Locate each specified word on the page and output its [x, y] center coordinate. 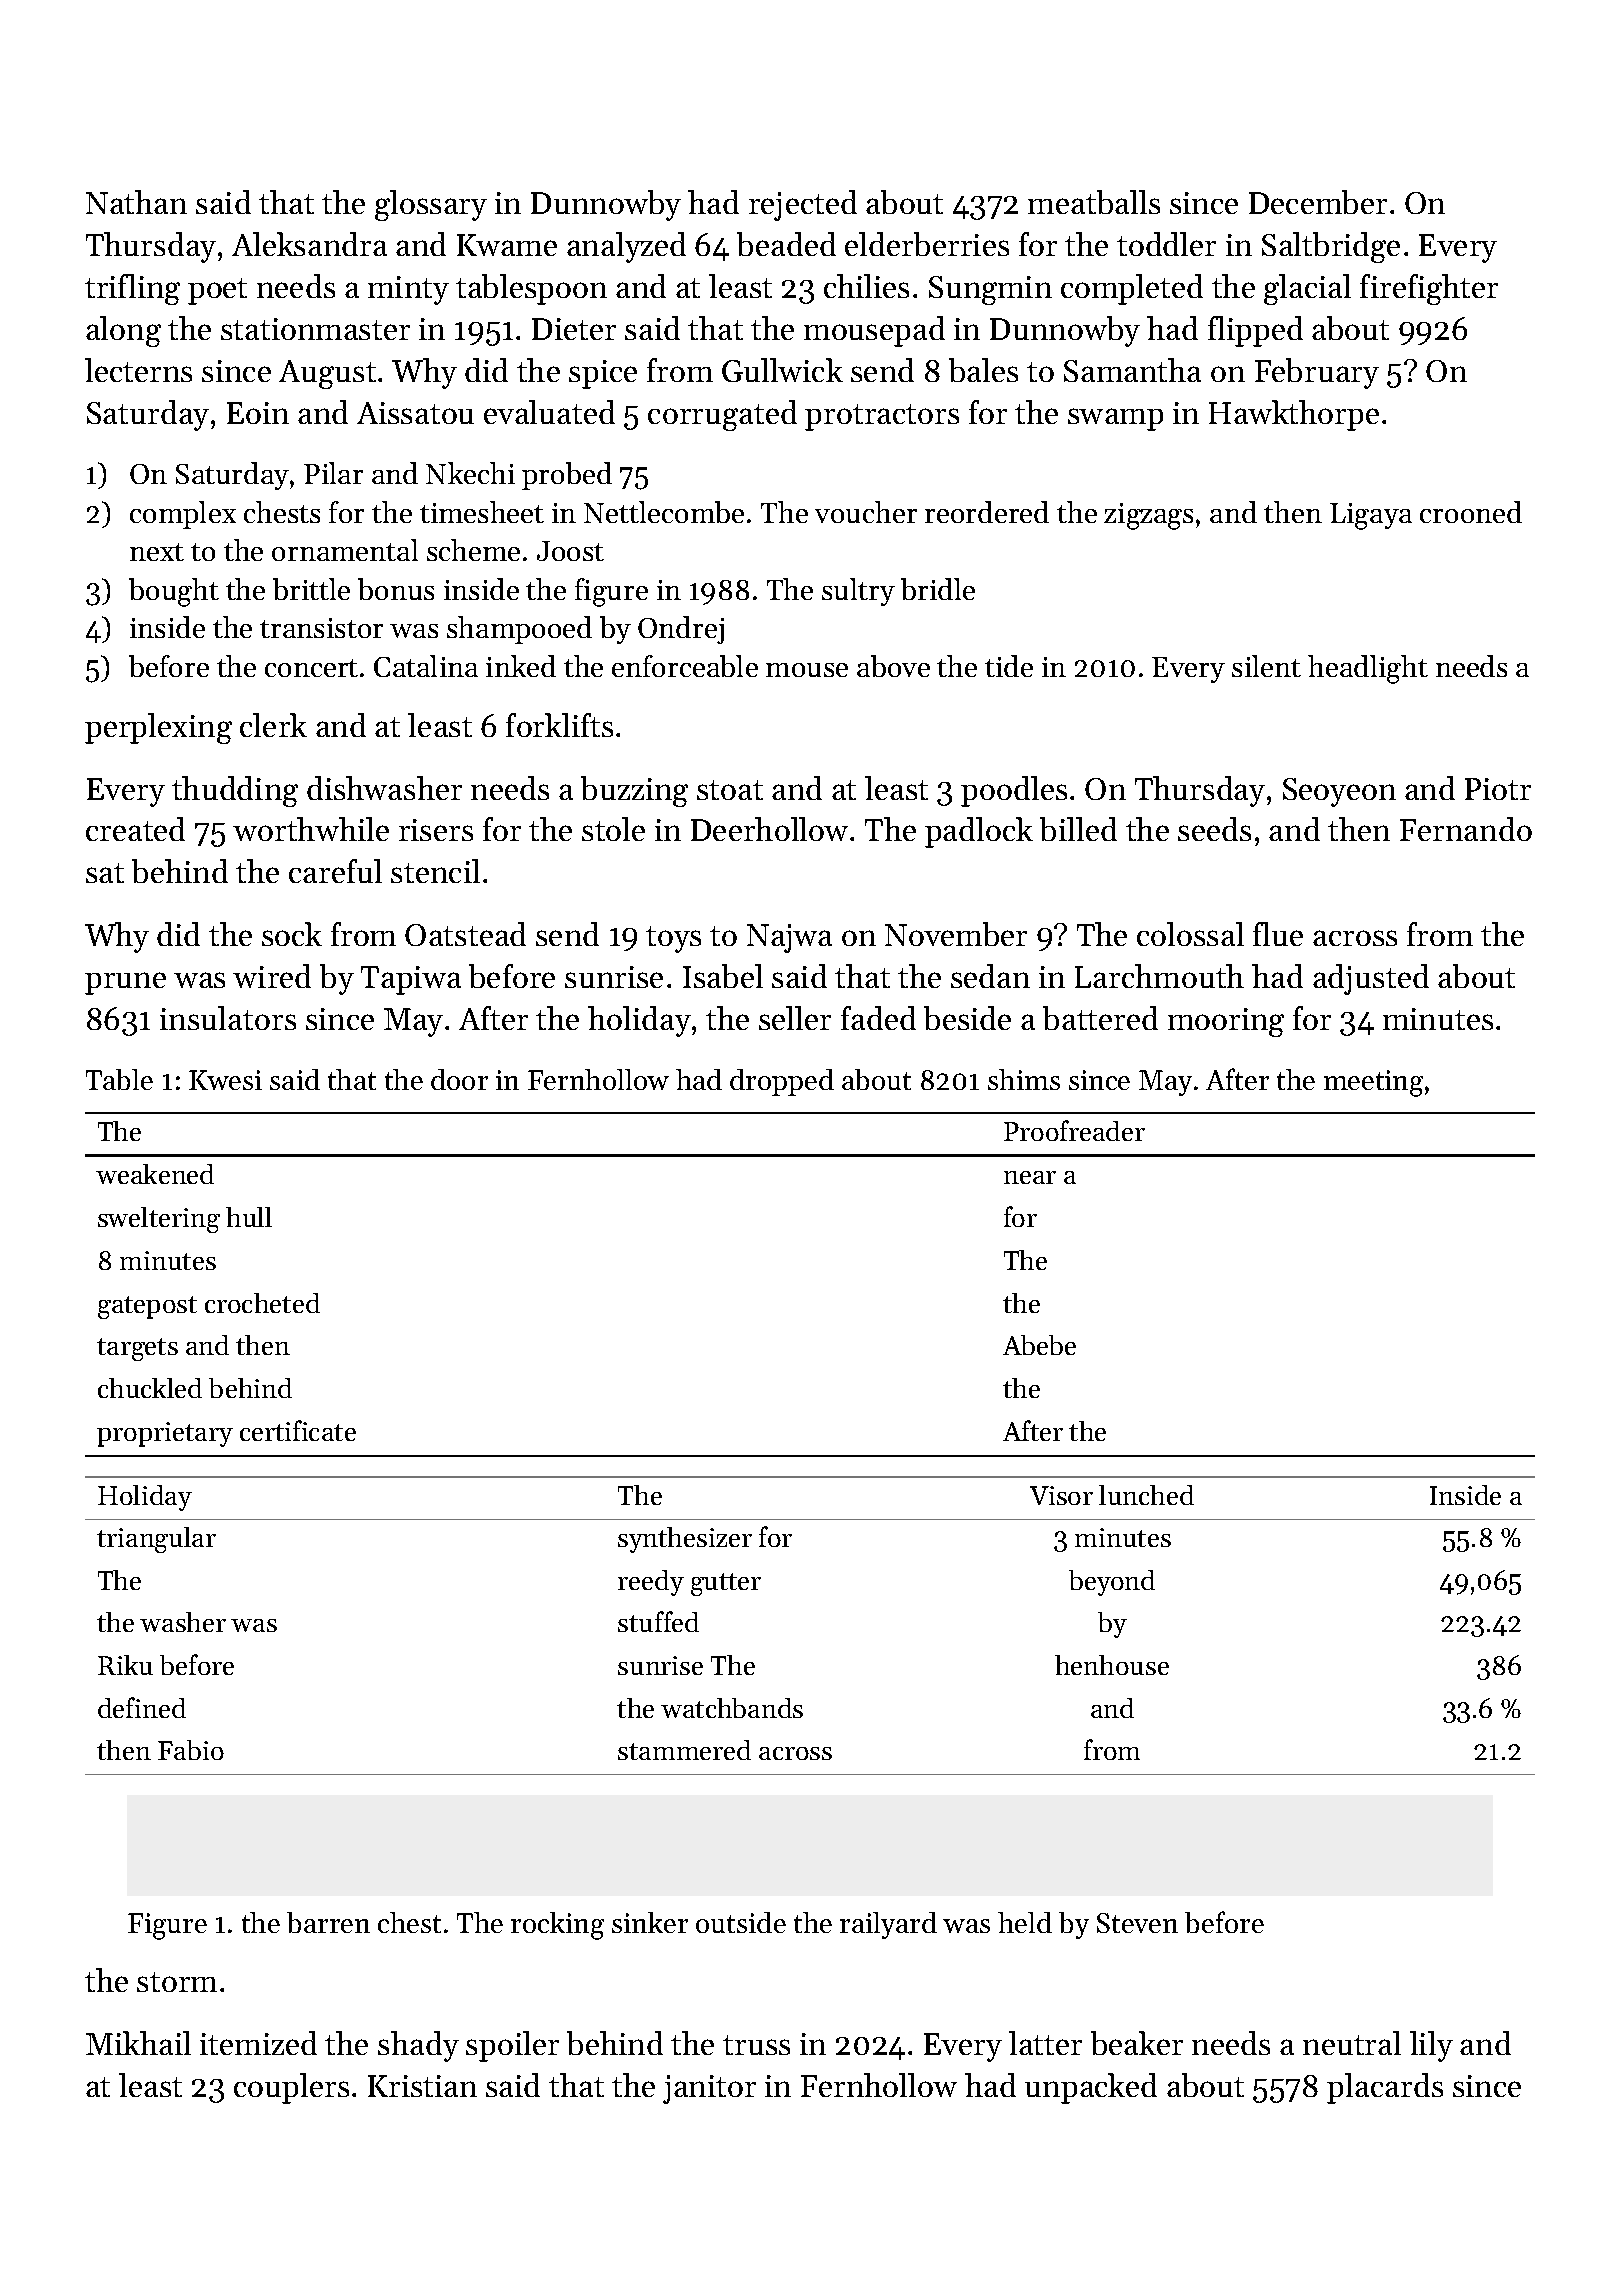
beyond [1112, 1583]
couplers [291, 2088]
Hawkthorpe [1294, 415]
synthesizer [685, 1540]
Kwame [507, 245]
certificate [298, 1430]
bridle [938, 589]
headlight [1368, 669]
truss [756, 2045]
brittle [311, 589]
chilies [866, 286]
